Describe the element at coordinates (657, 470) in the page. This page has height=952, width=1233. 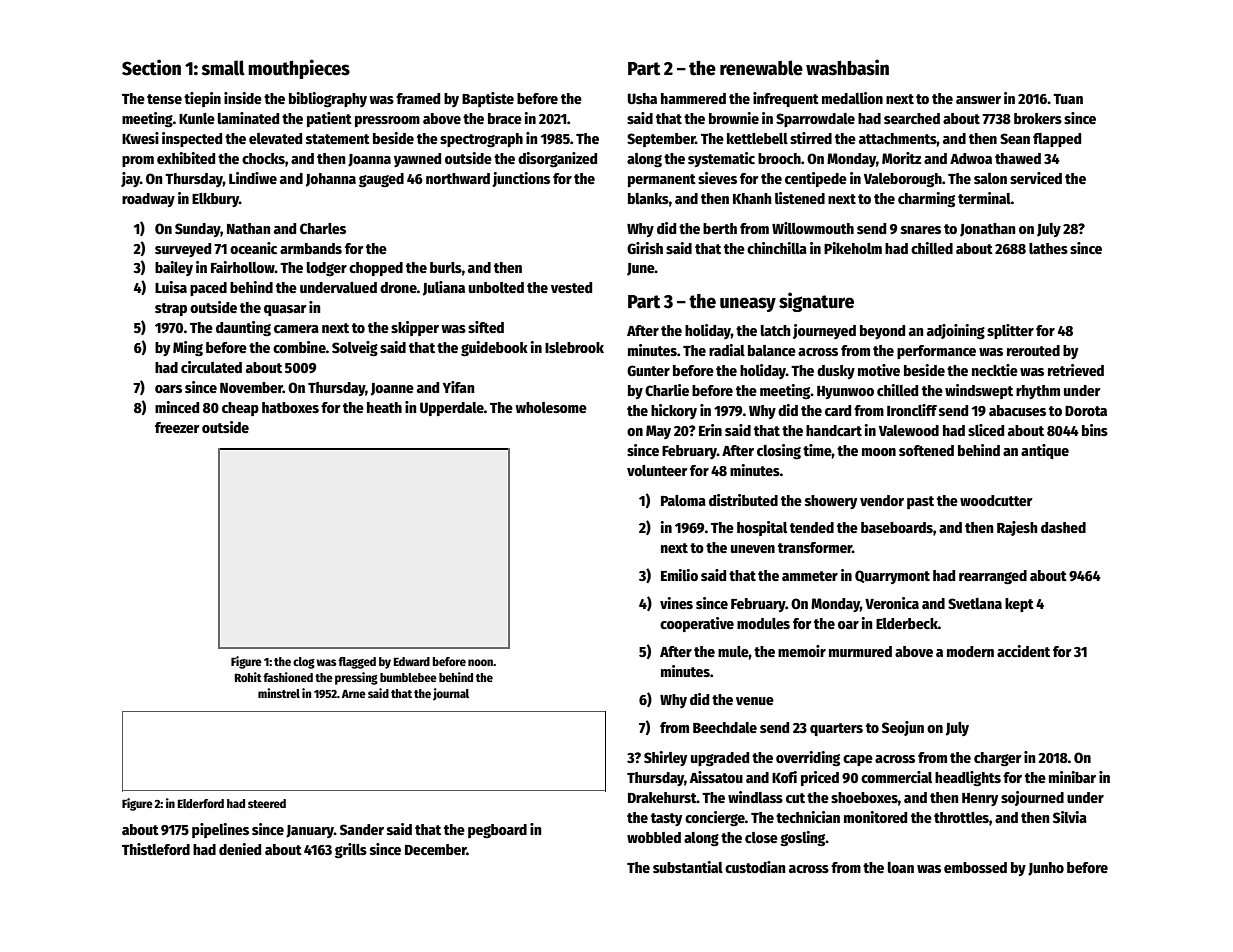
I see `volunteer` at that location.
